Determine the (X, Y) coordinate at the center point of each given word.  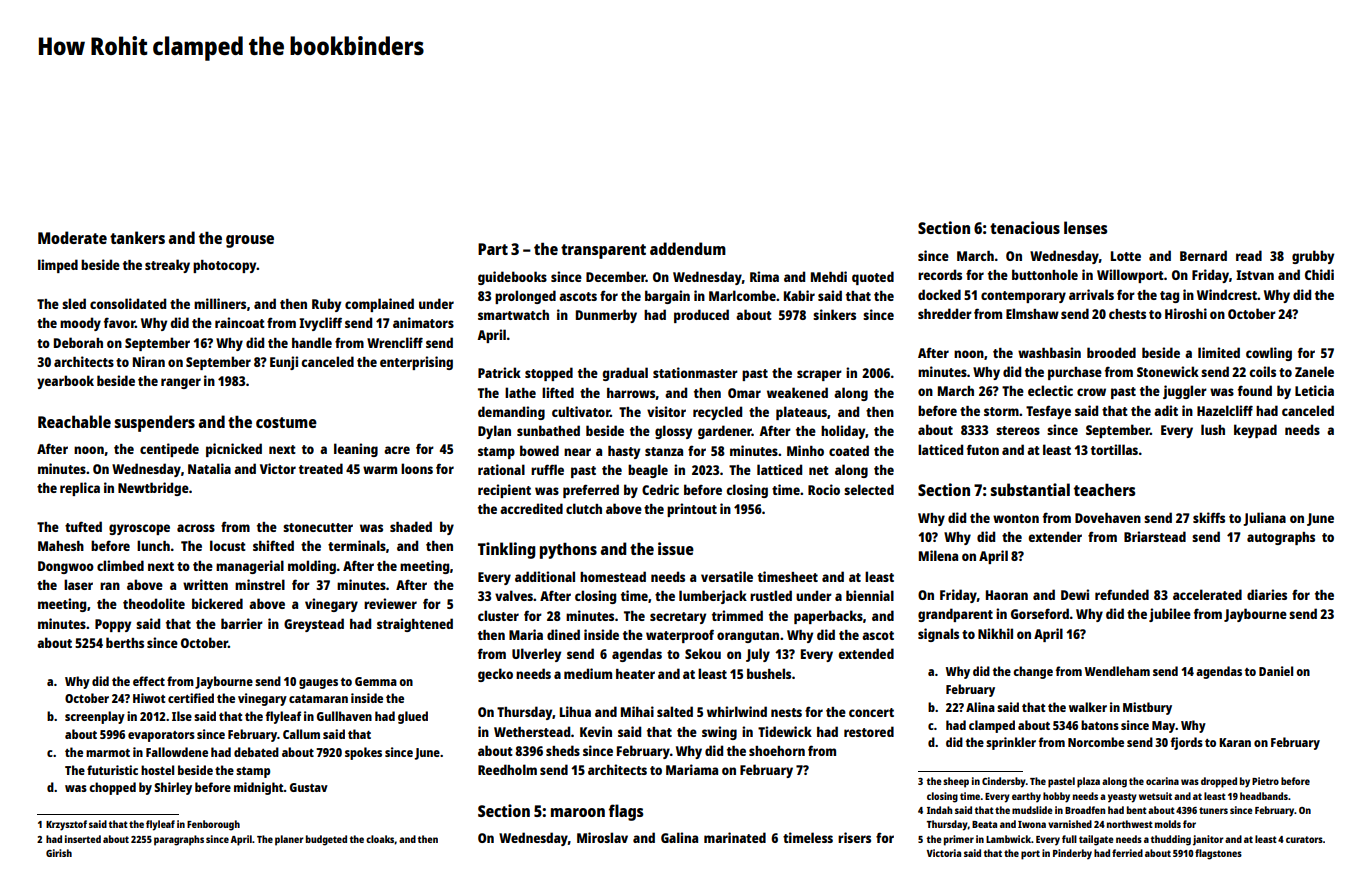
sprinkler (1011, 743)
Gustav (309, 787)
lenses (1085, 227)
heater (635, 674)
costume (286, 422)
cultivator (581, 411)
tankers (137, 237)
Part (493, 249)
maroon (578, 812)
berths (125, 642)
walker (1088, 707)
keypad (1255, 431)
